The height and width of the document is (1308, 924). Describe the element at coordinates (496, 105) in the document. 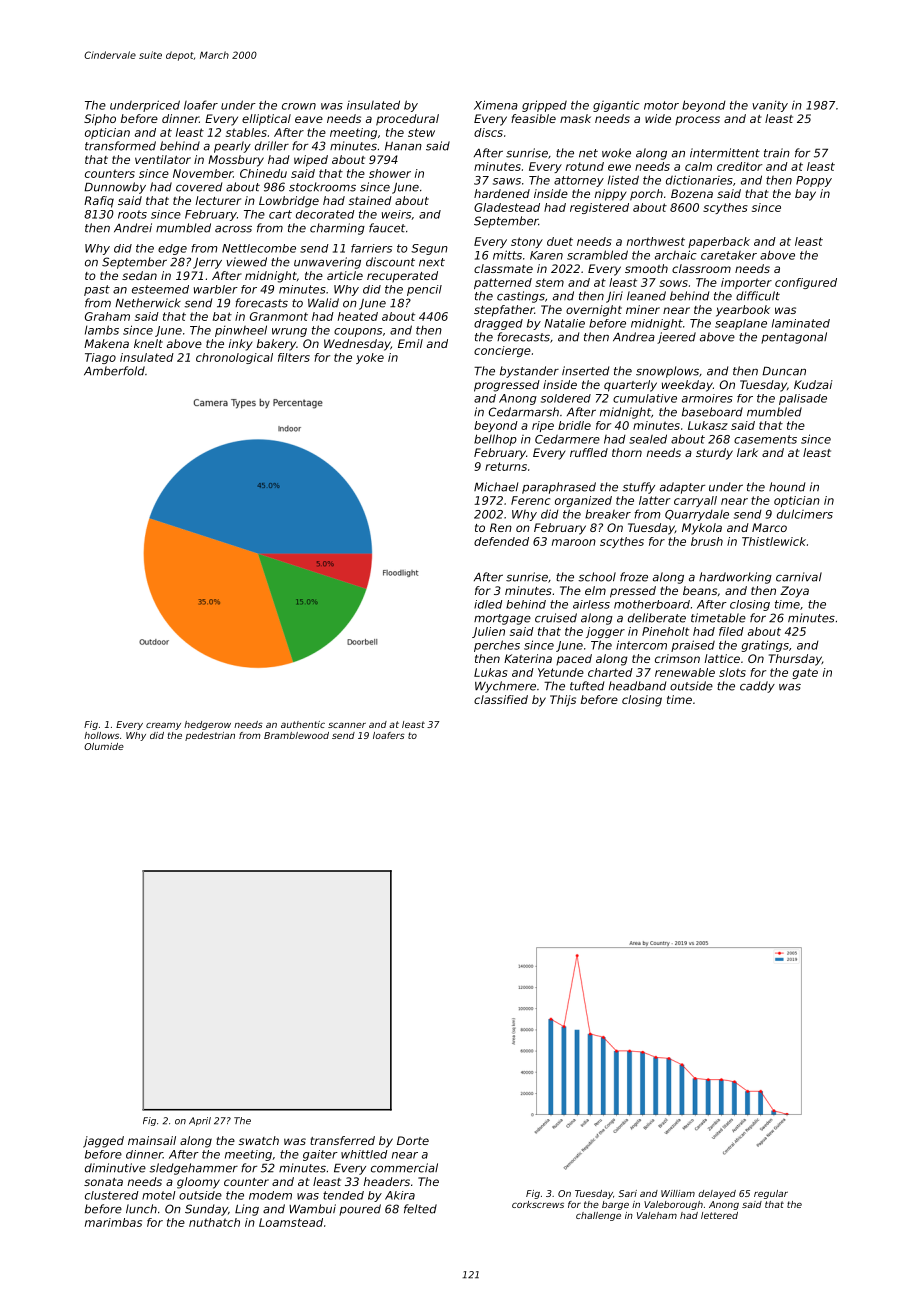

I see `Ximena` at that location.
